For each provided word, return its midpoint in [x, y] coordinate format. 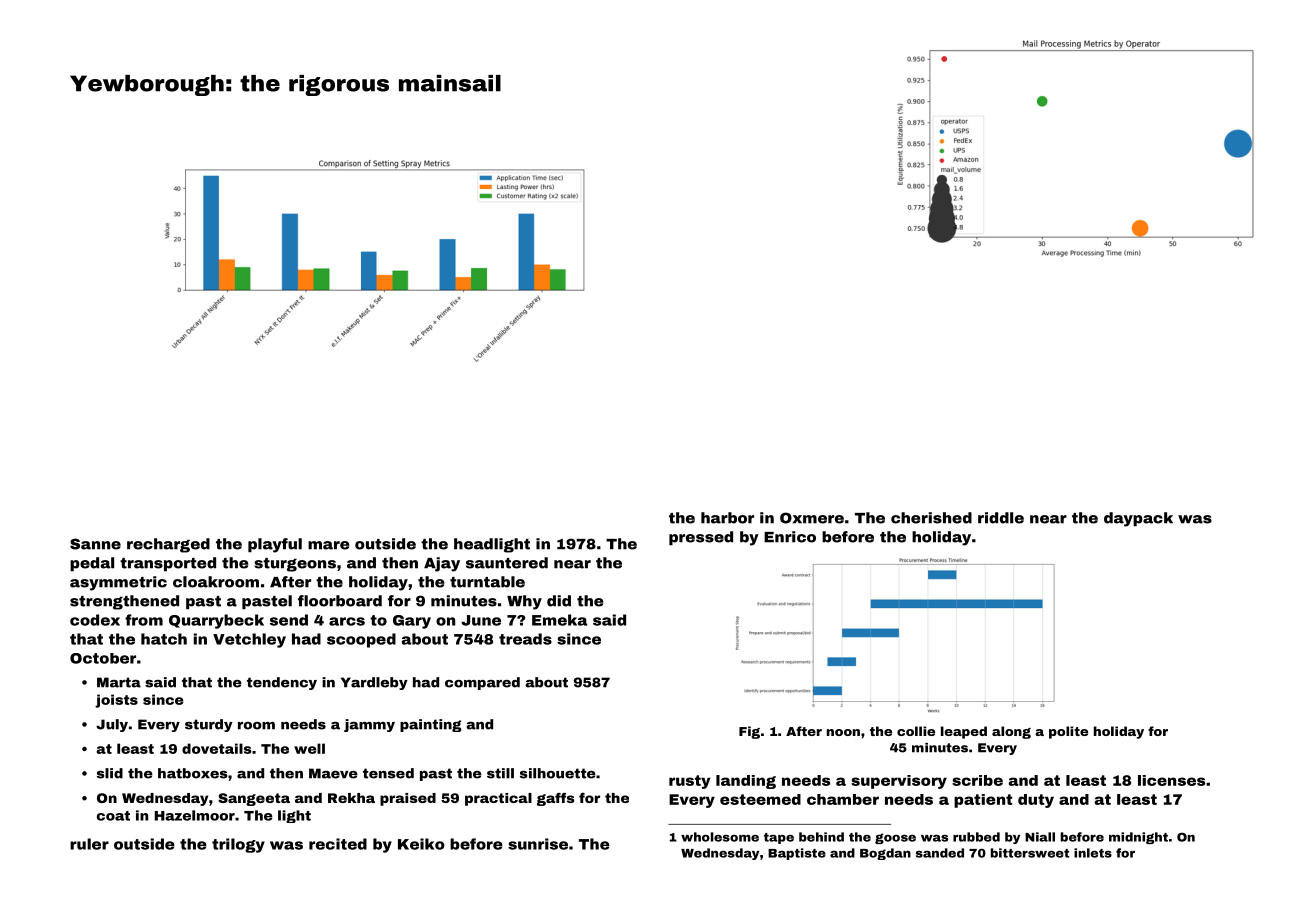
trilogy [238, 845]
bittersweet [1030, 853]
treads [525, 639]
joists [116, 701]
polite [1068, 732]
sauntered [507, 563]
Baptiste [797, 854]
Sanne [95, 544]
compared [482, 683]
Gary [412, 622]
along [1011, 732]
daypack [1138, 519]
